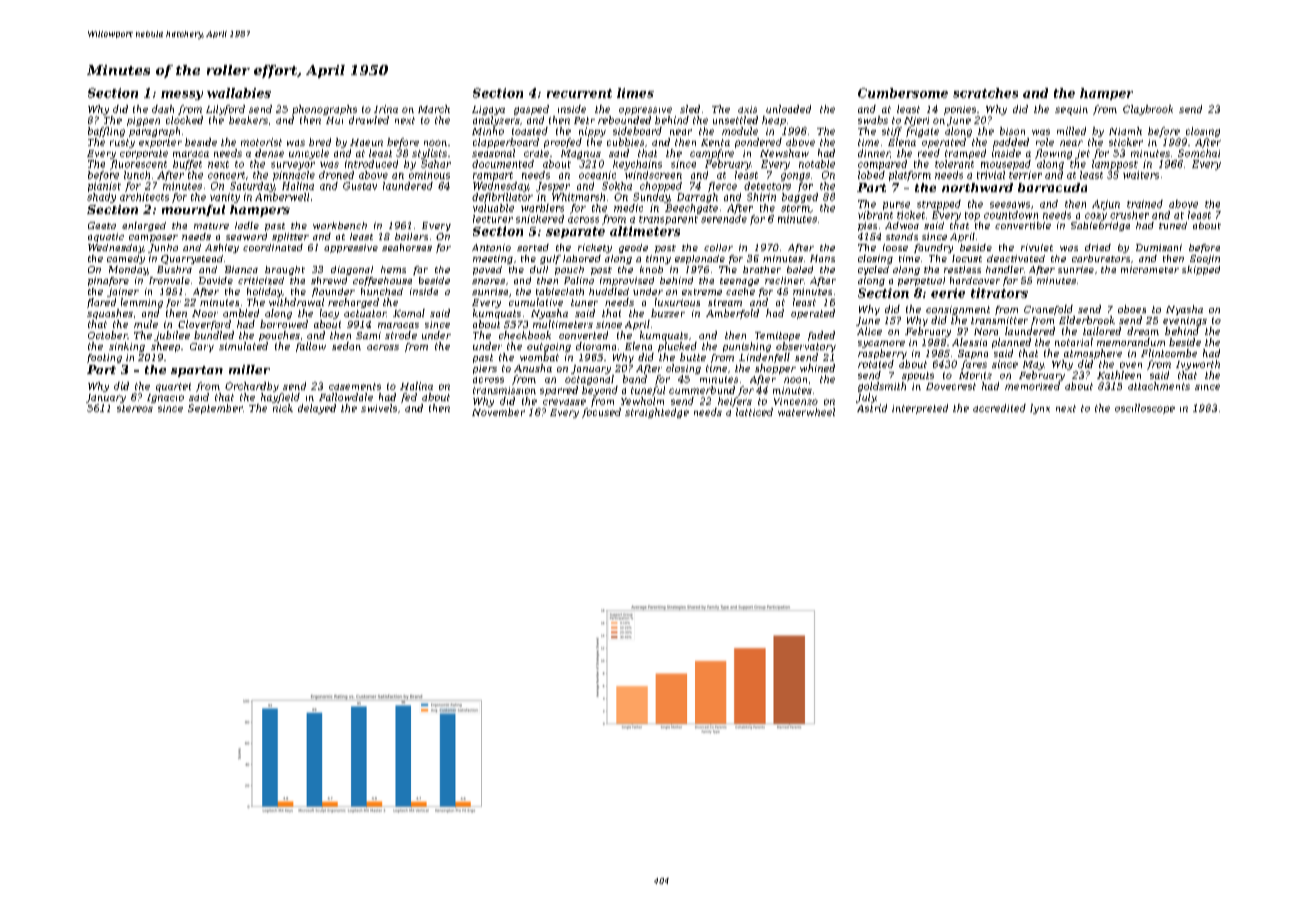 Image resolution: width=1308 pixels, height=924 pixels. What do you see at coordinates (1141, 175) in the screenshot?
I see `waiters` at bounding box center [1141, 175].
